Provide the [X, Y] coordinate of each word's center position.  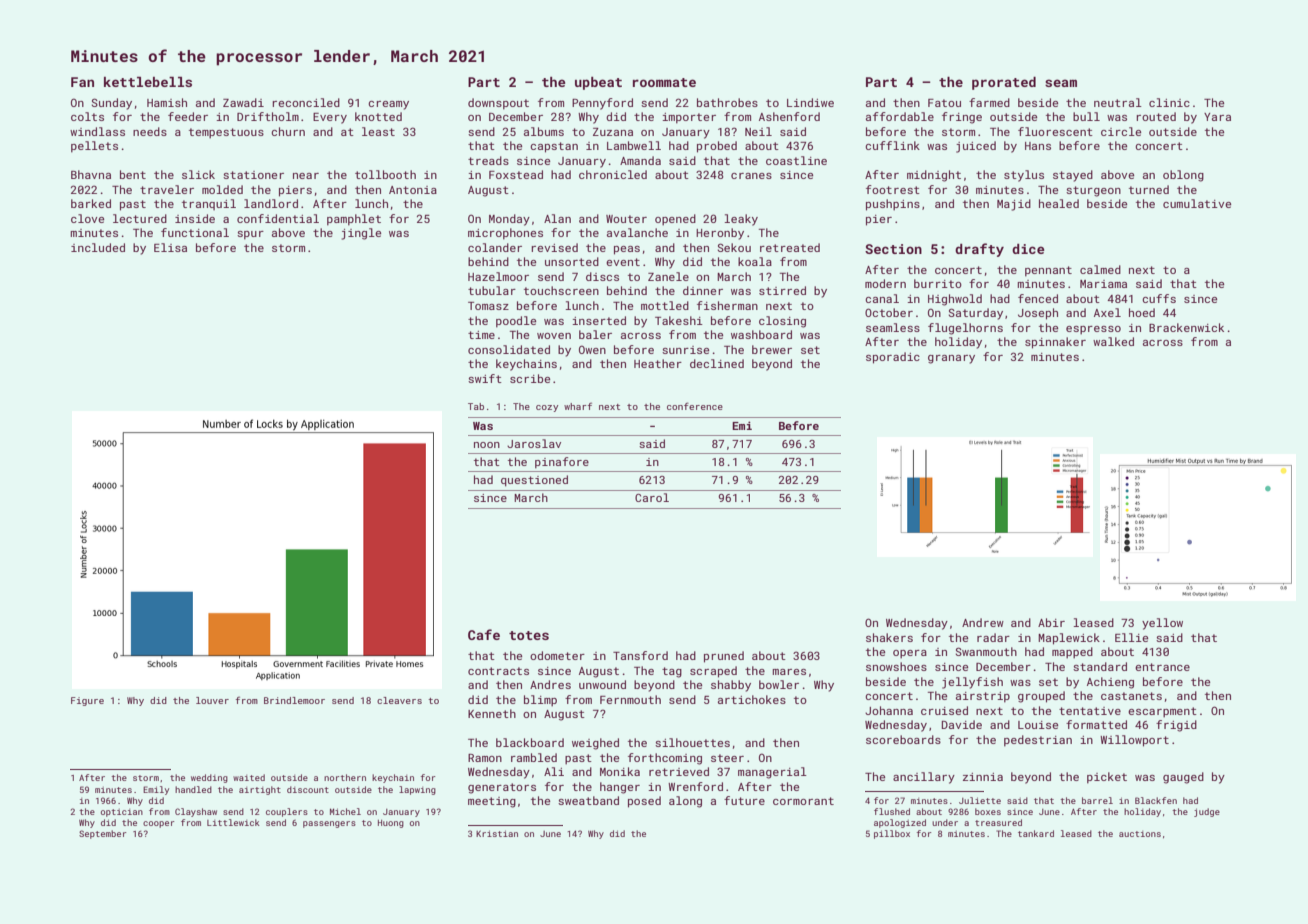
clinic [1169, 102]
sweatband [588, 800]
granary [951, 359]
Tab [476, 406]
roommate [664, 82]
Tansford [640, 655]
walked [1113, 341]
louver [212, 700]
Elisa [170, 247]
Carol [652, 497]
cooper [159, 824]
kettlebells [148, 82]
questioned [534, 481]
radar [993, 637]
